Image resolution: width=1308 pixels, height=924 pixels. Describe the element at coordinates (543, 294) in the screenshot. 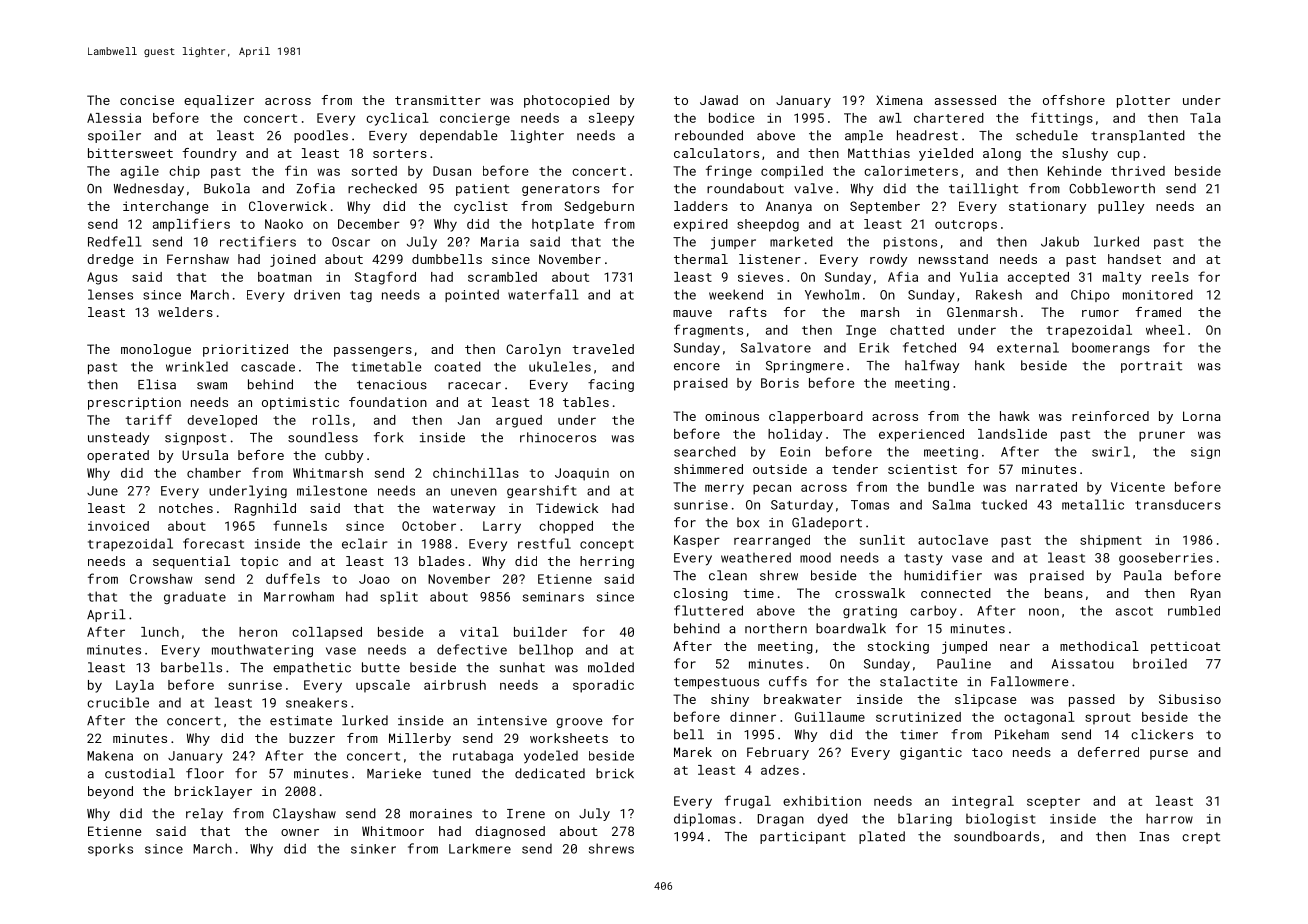

I see `waterfall` at that location.
